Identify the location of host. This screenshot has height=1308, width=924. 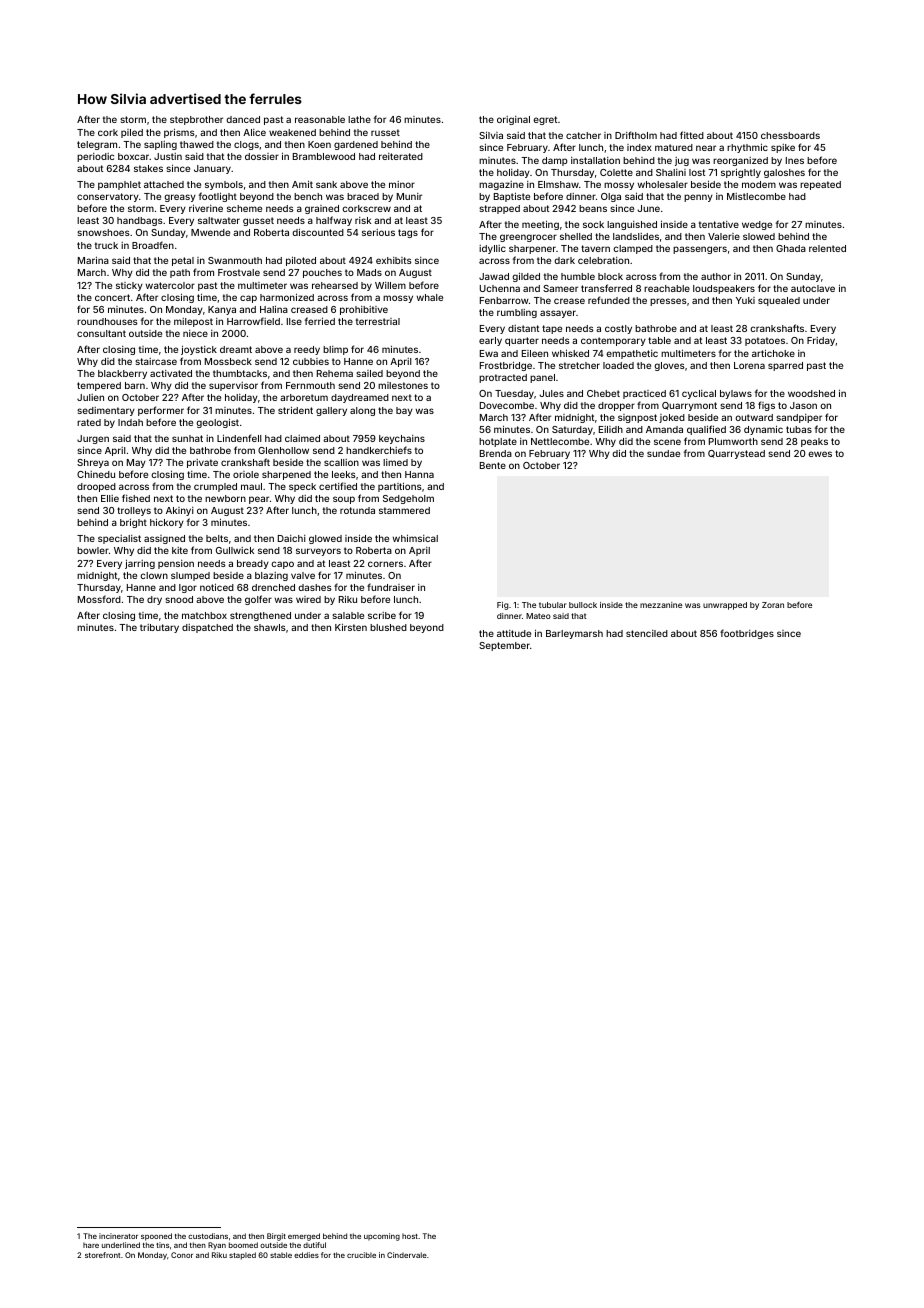
(410, 1236).
